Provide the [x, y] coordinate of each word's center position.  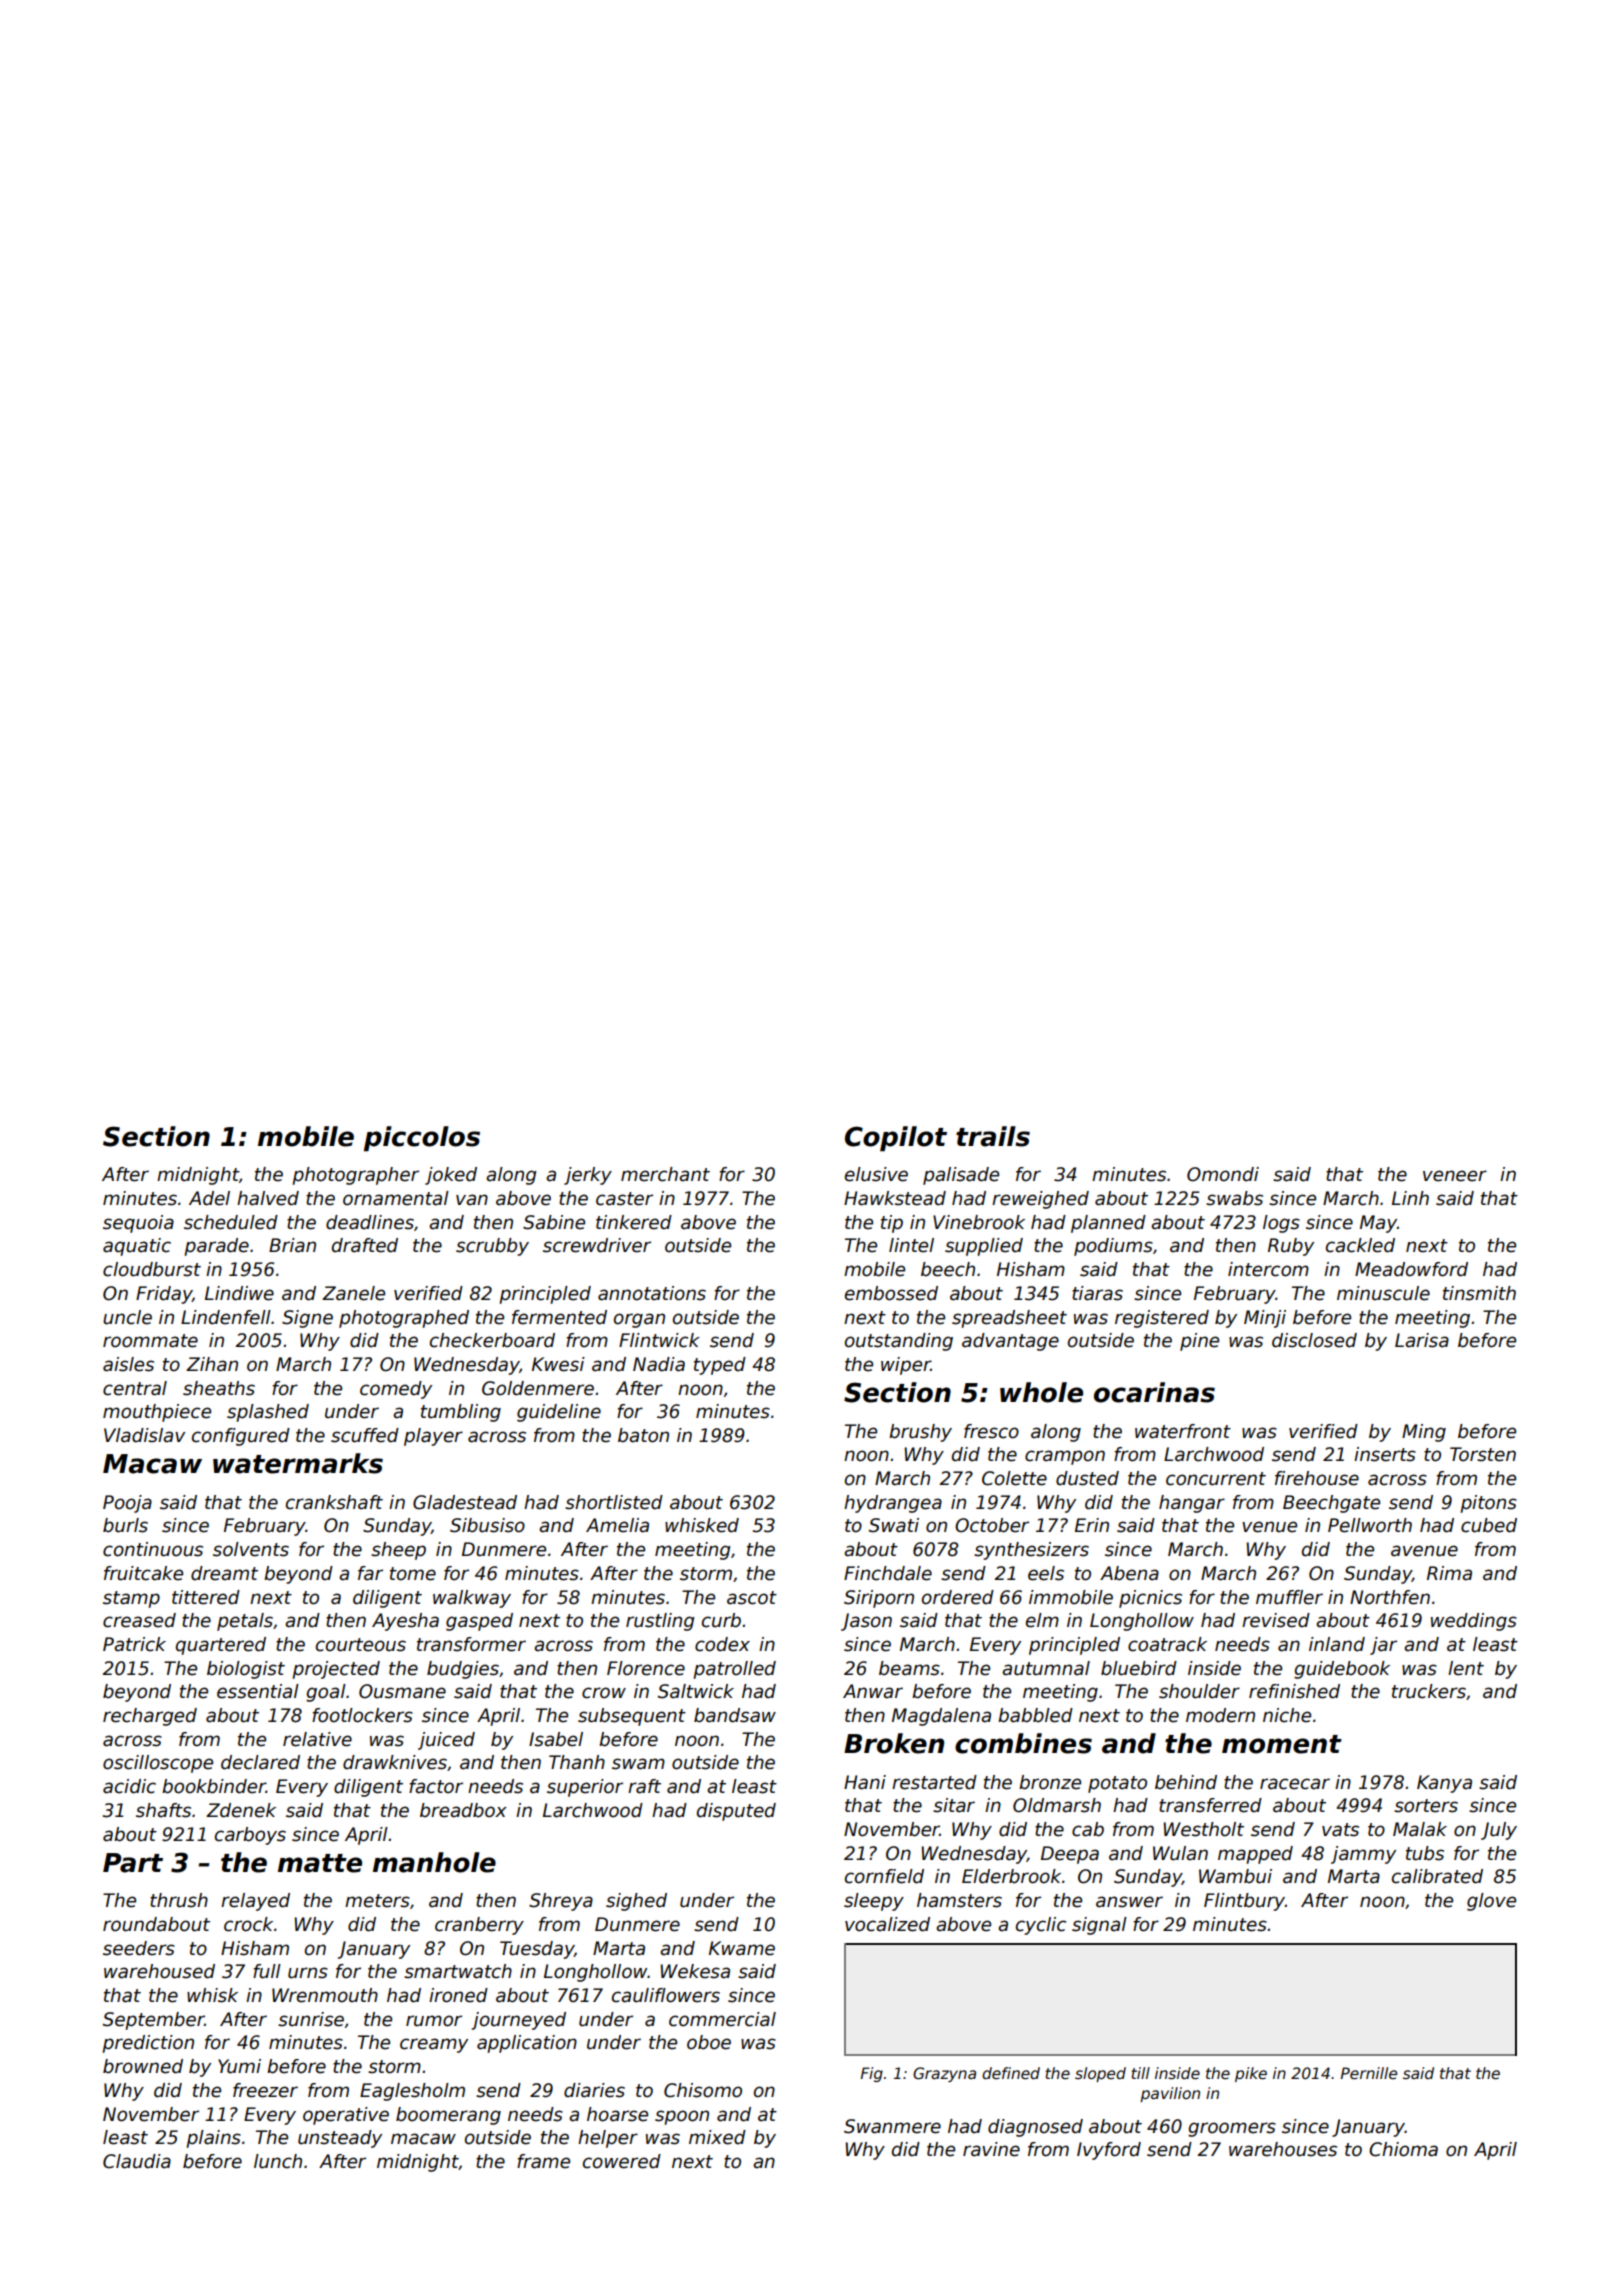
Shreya [561, 1902]
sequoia [138, 1224]
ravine [991, 2149]
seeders [139, 1948]
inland [1337, 1644]
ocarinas [1154, 1392]
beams [909, 1668]
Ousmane [402, 1691]
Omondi [1223, 1174]
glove [1491, 1902]
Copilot [896, 1139]
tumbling [461, 1413]
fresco [991, 1431]
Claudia [137, 2161]
